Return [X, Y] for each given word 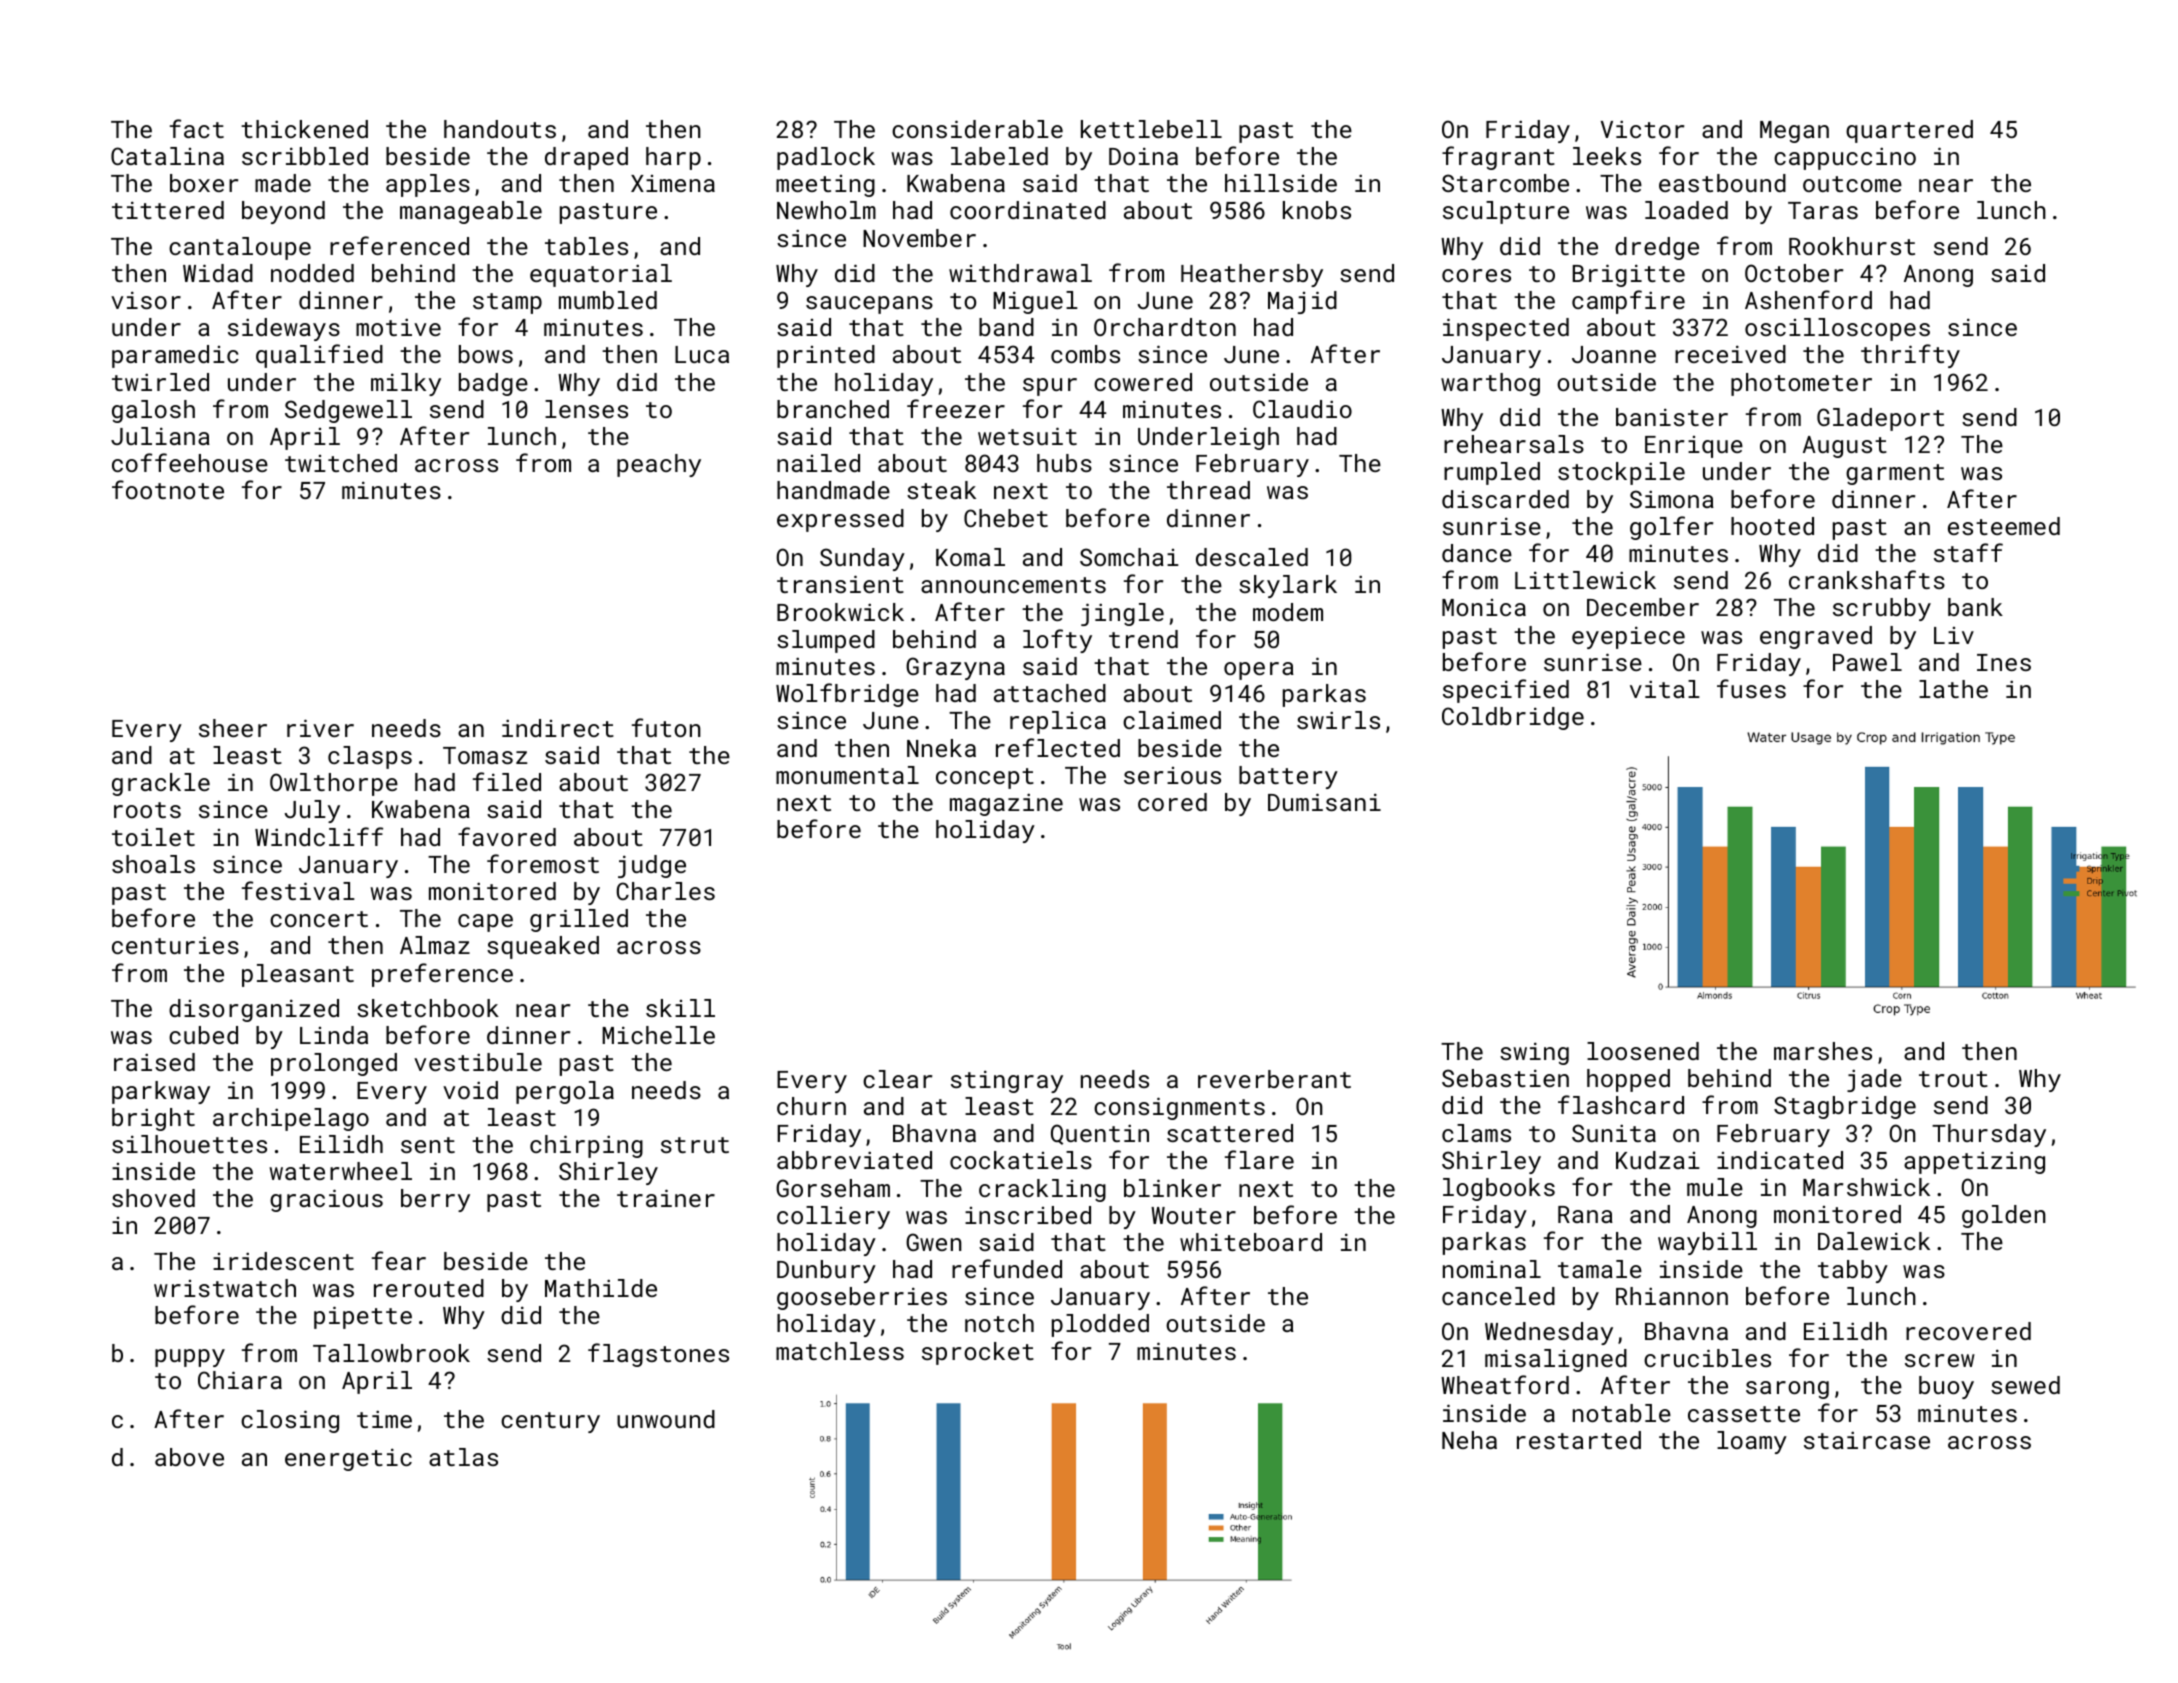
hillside [1281, 183]
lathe [1953, 689]
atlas [463, 1457]
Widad [218, 273]
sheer [233, 728]
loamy [1752, 1442]
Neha [1469, 1440]
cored [1172, 802]
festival [298, 890]
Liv [1954, 635]
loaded [1686, 210]
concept [985, 778]
